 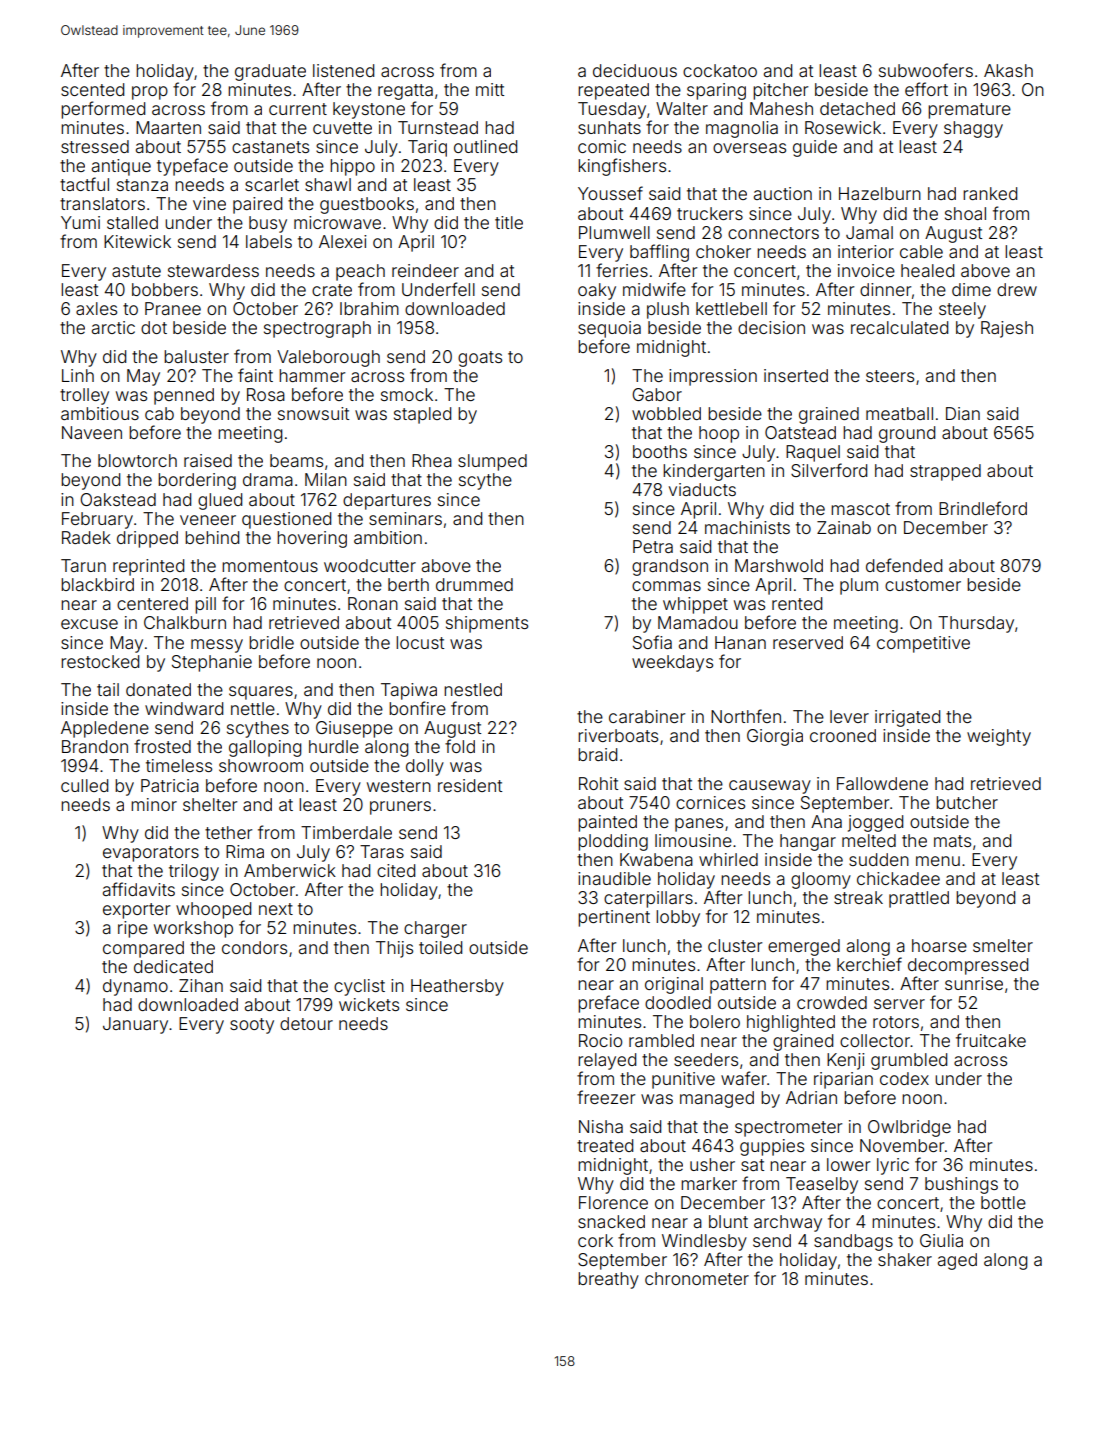 What do you see at coordinates (890, 376) in the document?
I see `steers` at bounding box center [890, 376].
